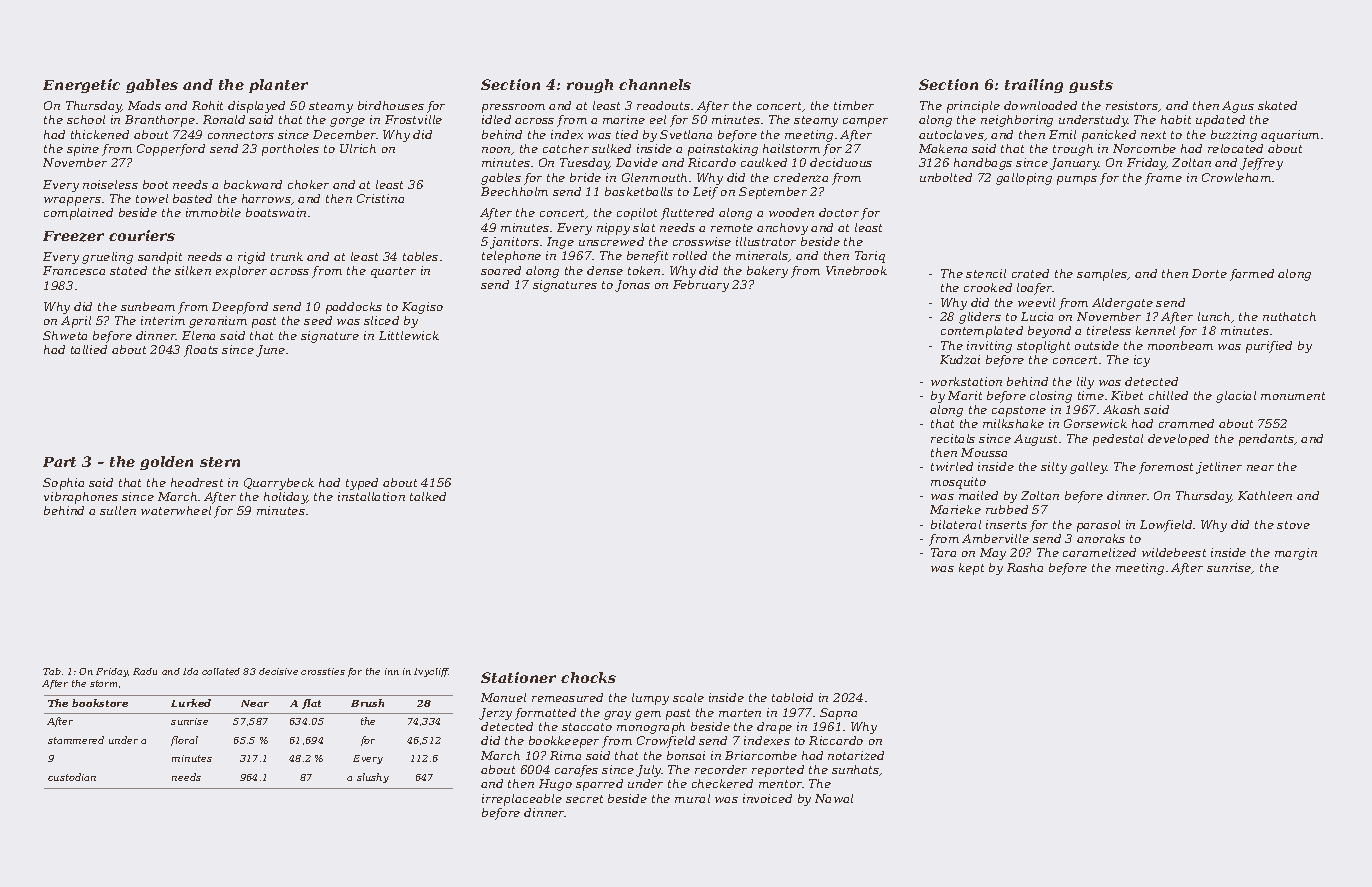 This screenshot has width=1372, height=887. I want to click on handbags, so click(983, 164).
